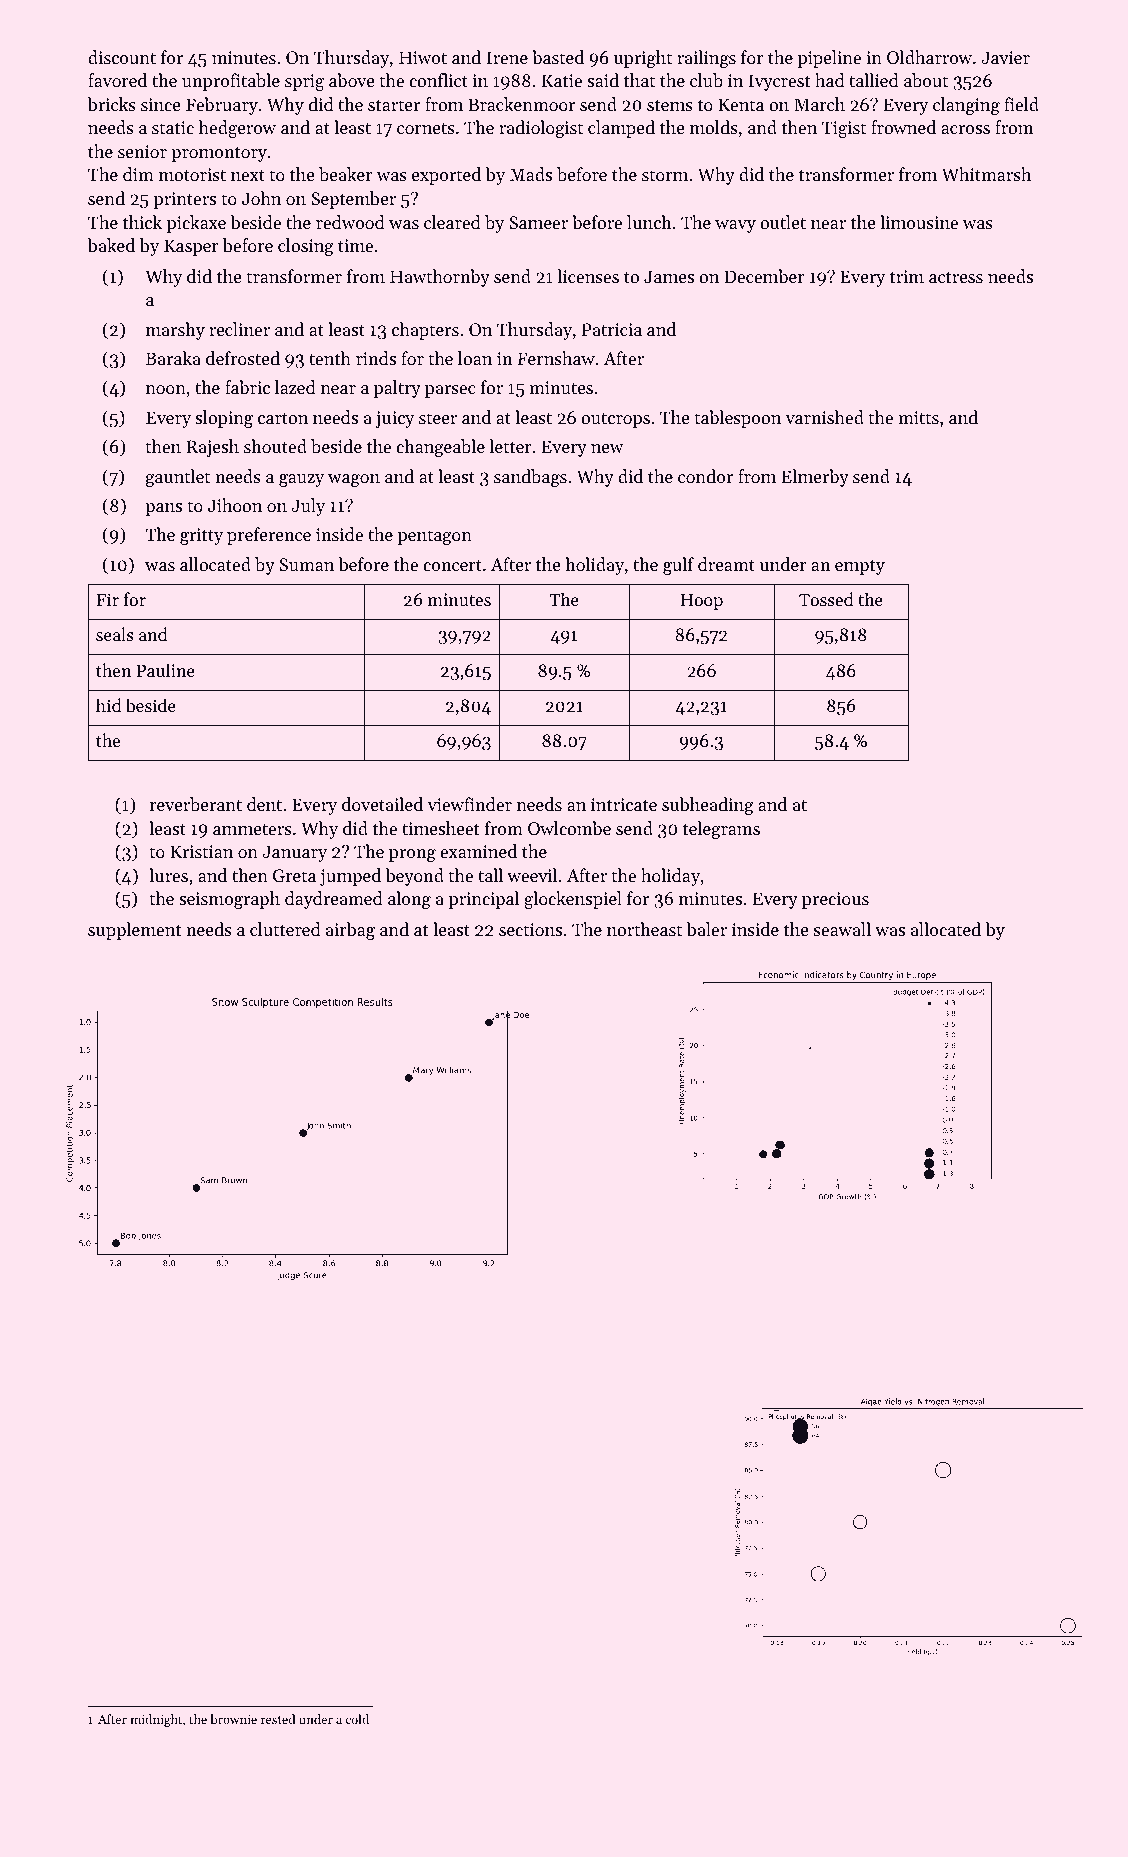 The image size is (1128, 1857). I want to click on Oldharrow, so click(929, 57).
